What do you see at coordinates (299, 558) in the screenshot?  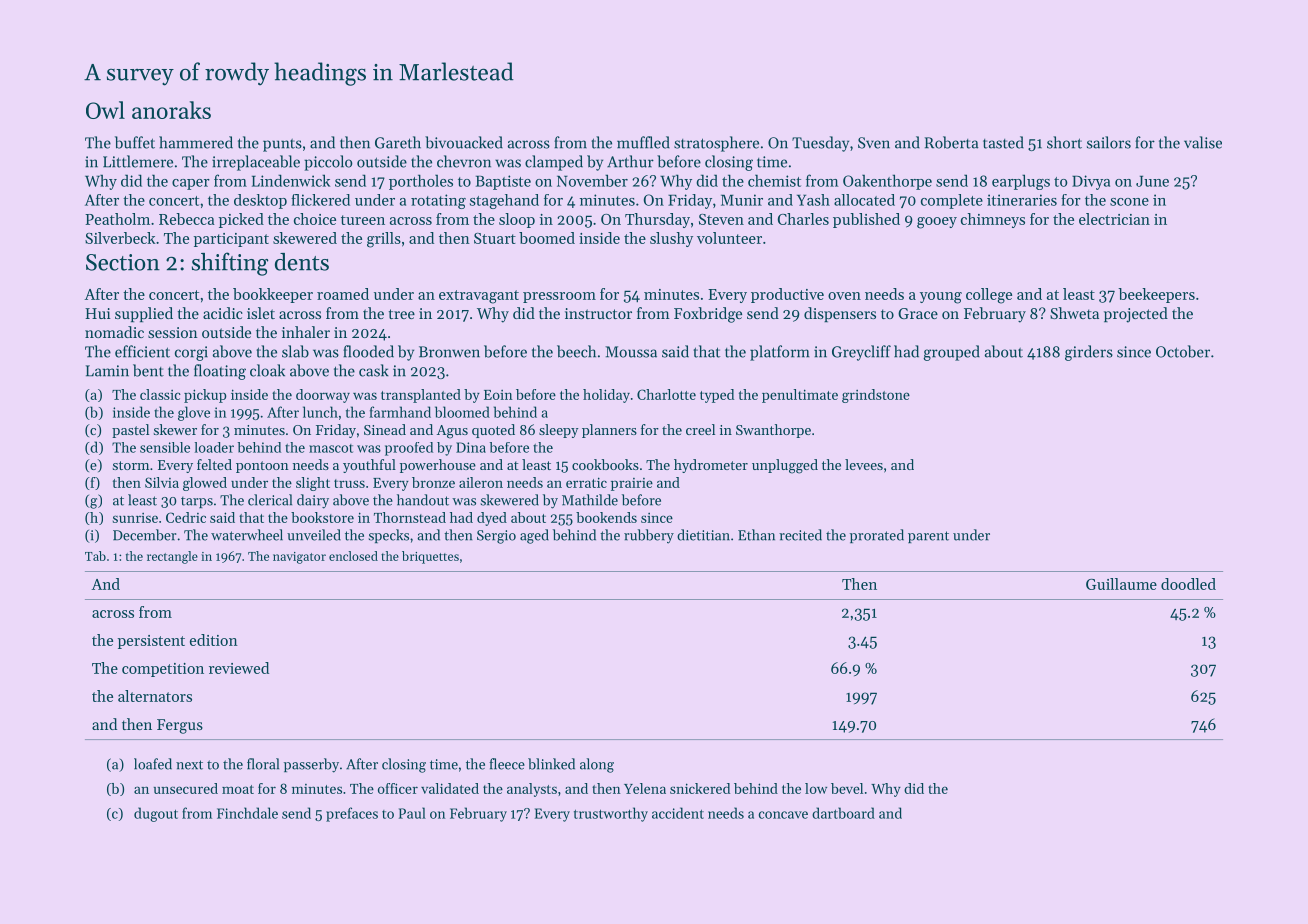 I see `navigator` at bounding box center [299, 558].
